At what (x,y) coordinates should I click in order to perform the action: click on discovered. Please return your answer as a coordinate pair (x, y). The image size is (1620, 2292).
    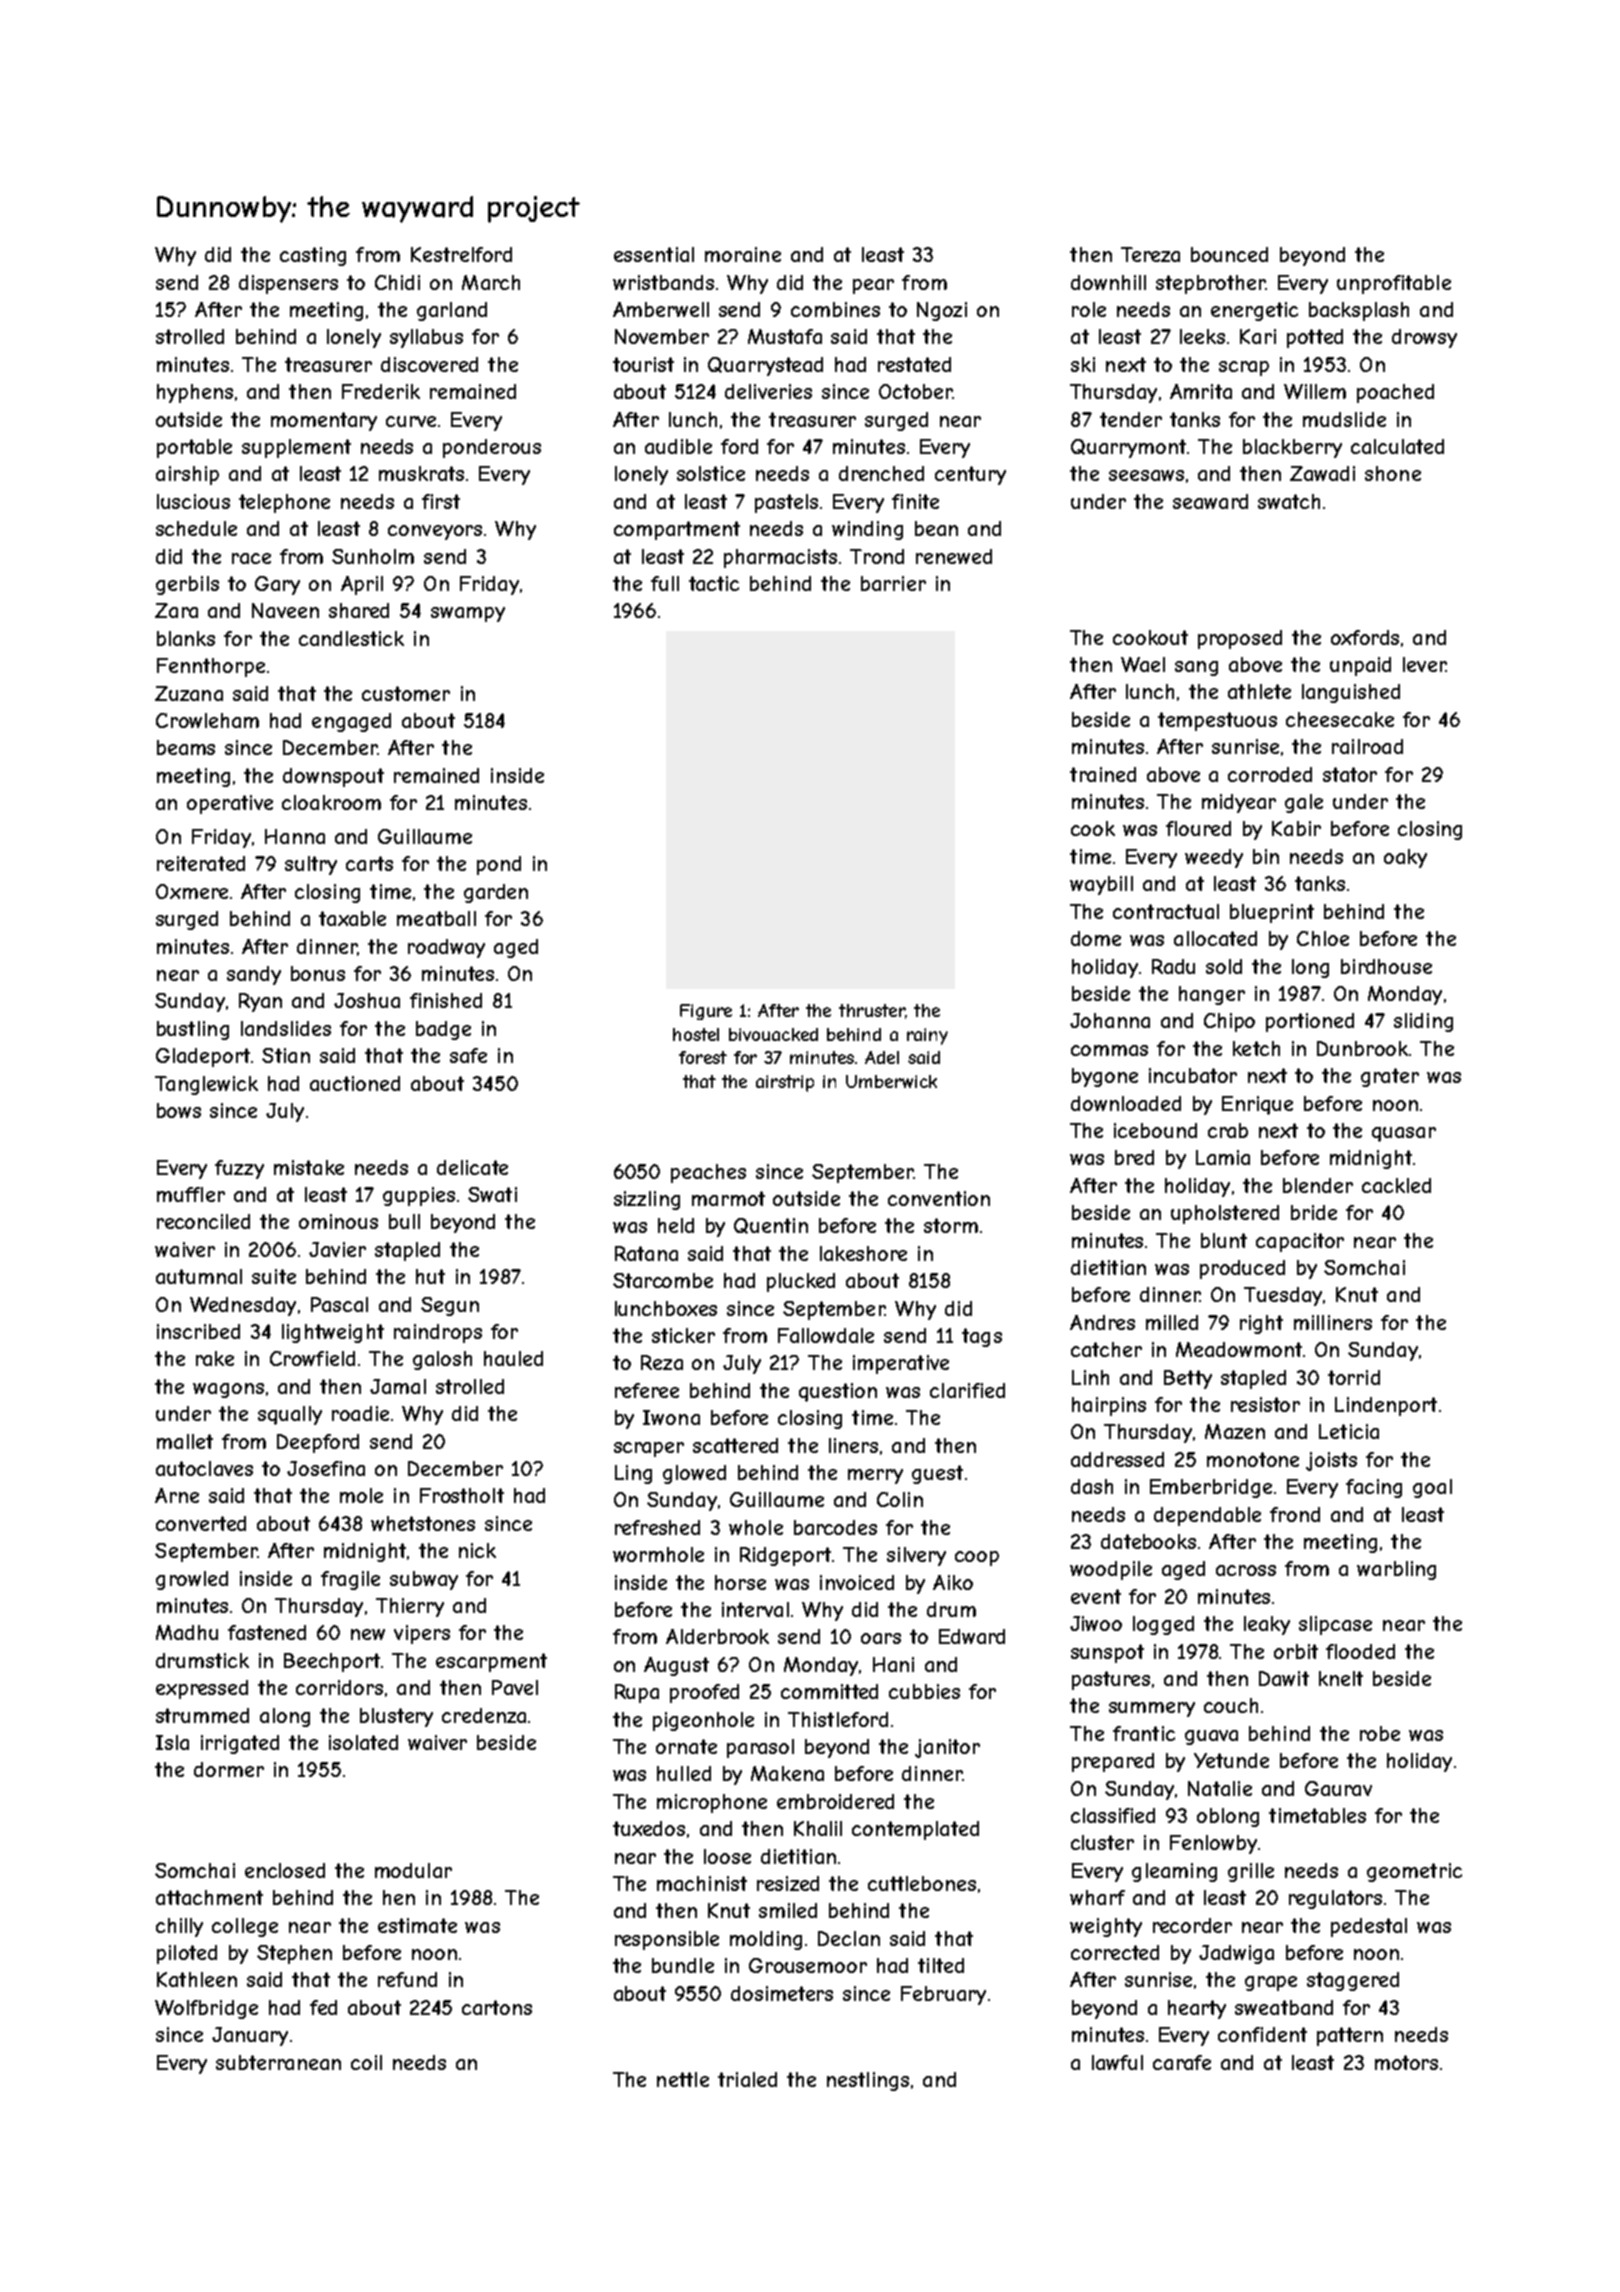
    Looking at the image, I should click on (429, 364).
